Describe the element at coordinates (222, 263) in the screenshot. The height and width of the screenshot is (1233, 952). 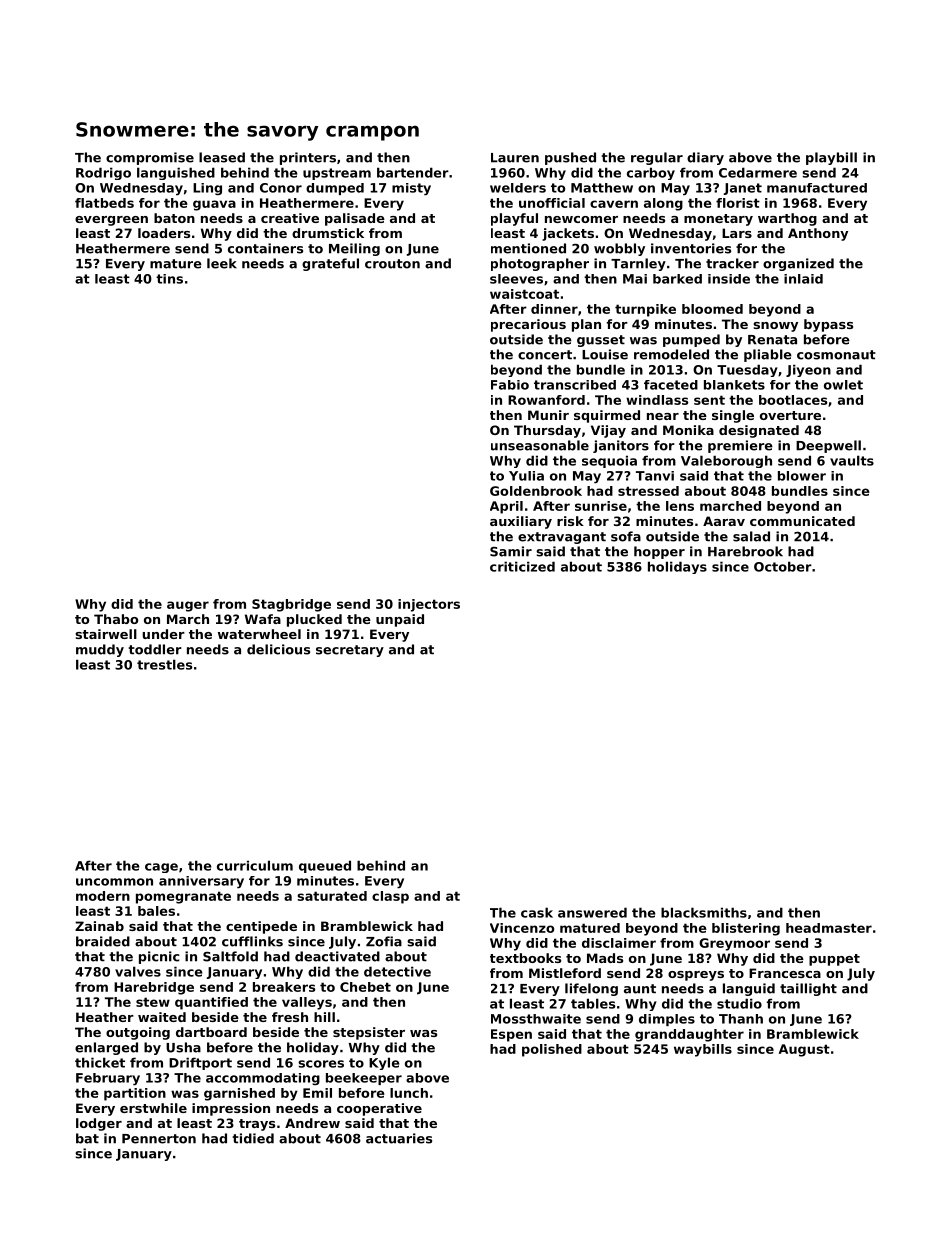
I see `leek` at that location.
